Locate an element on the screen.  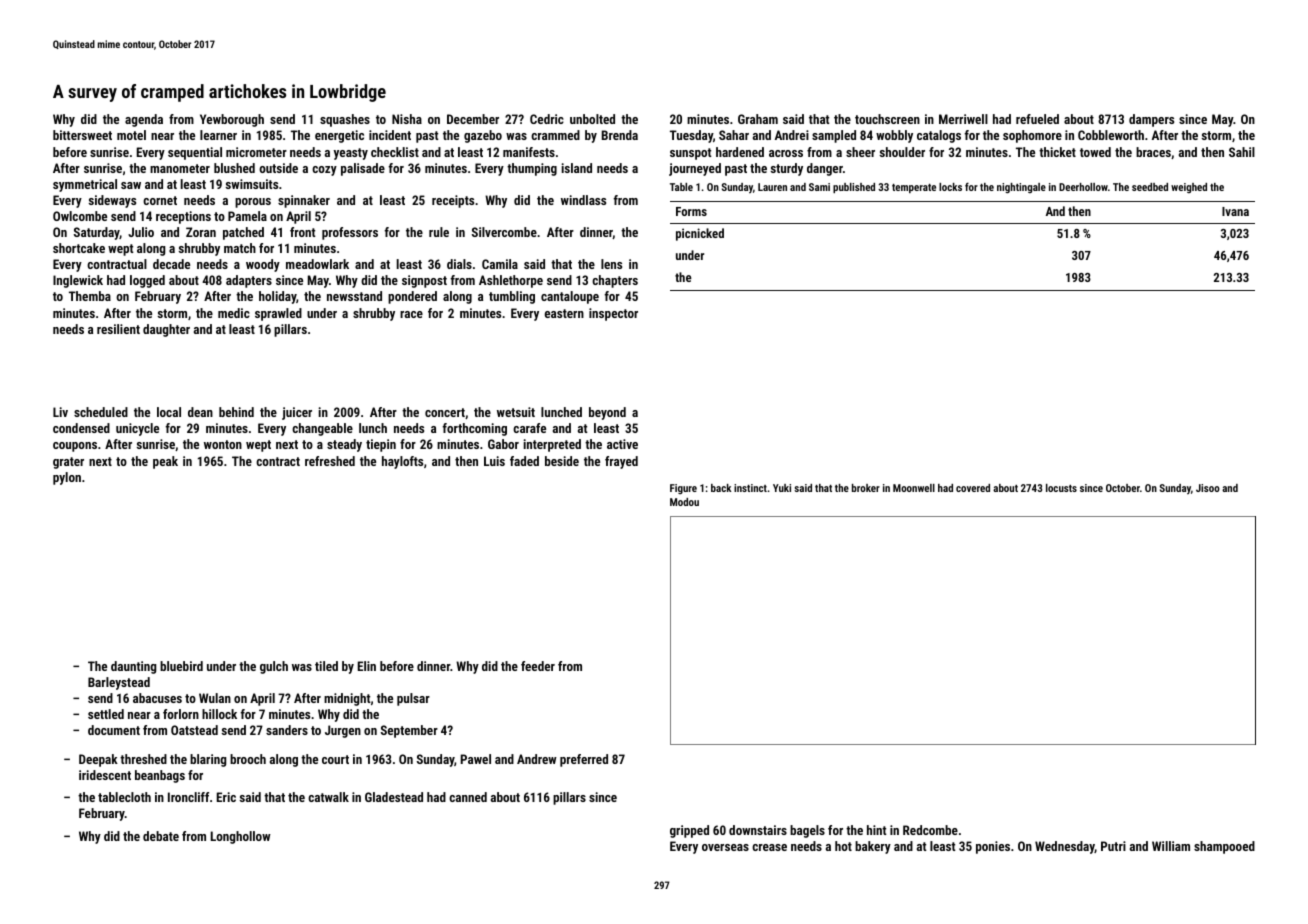
locusts is located at coordinates (1061, 488).
